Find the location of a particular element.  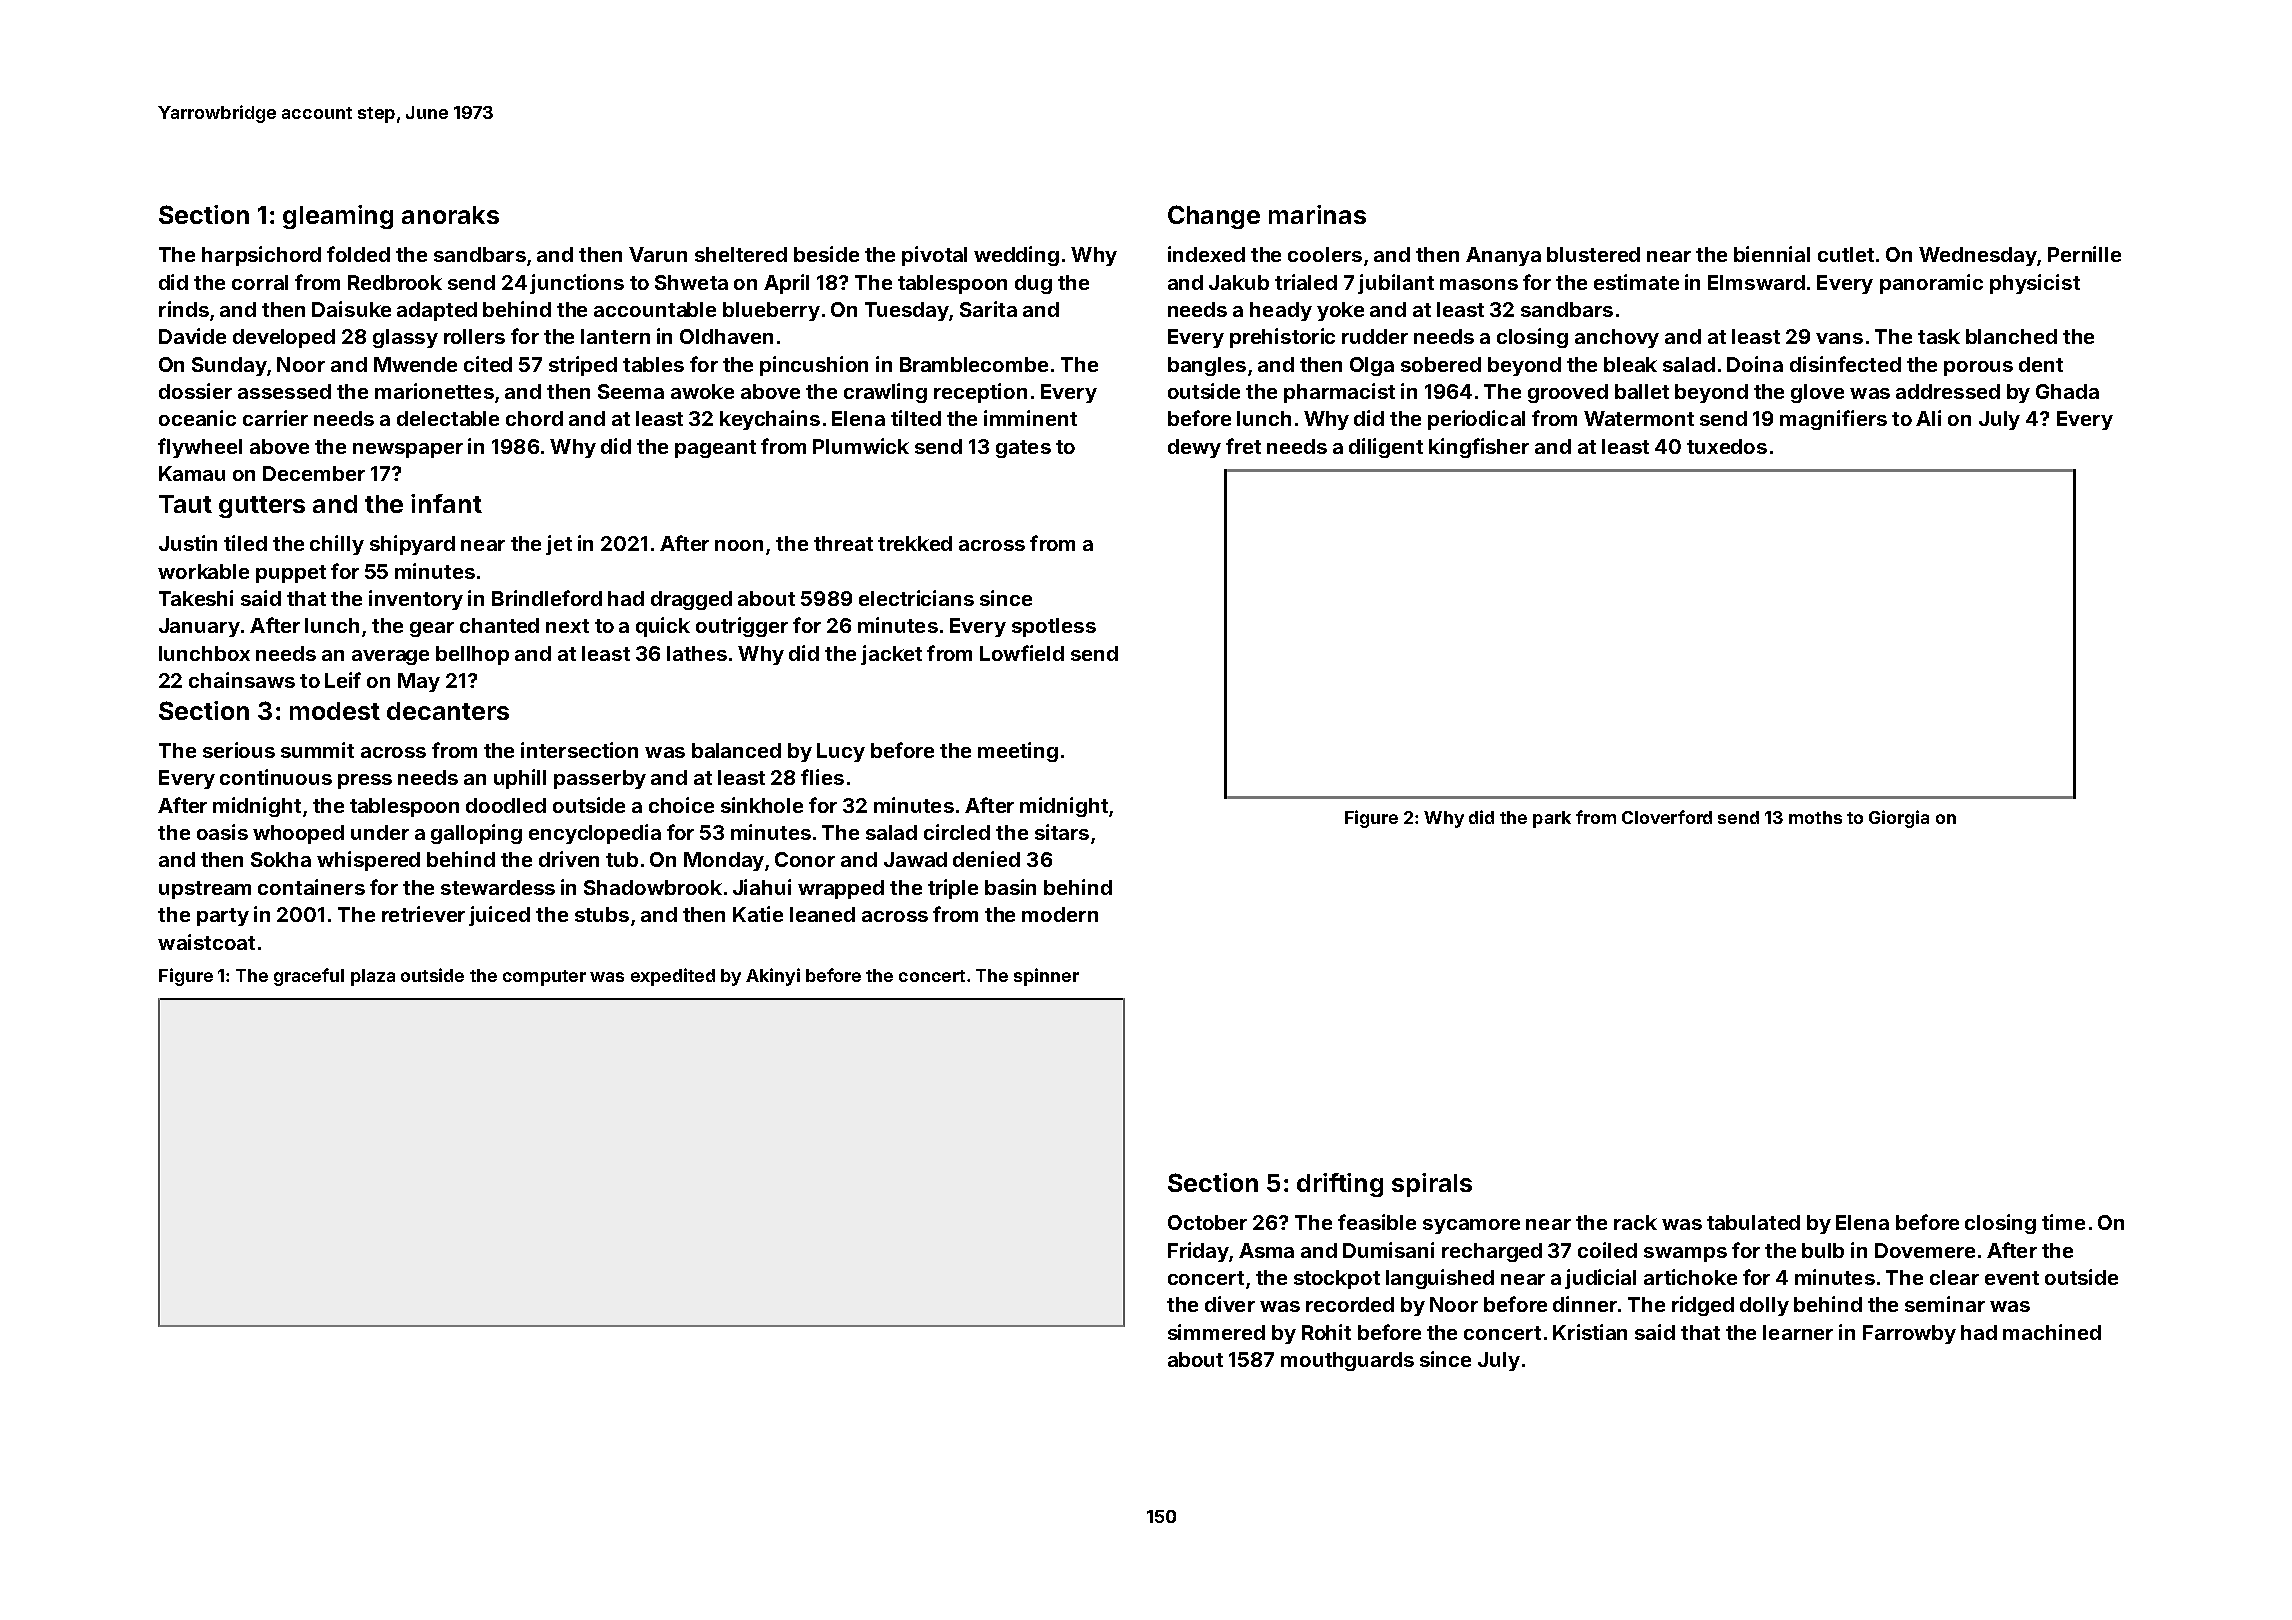

meeting is located at coordinates (1018, 752).
